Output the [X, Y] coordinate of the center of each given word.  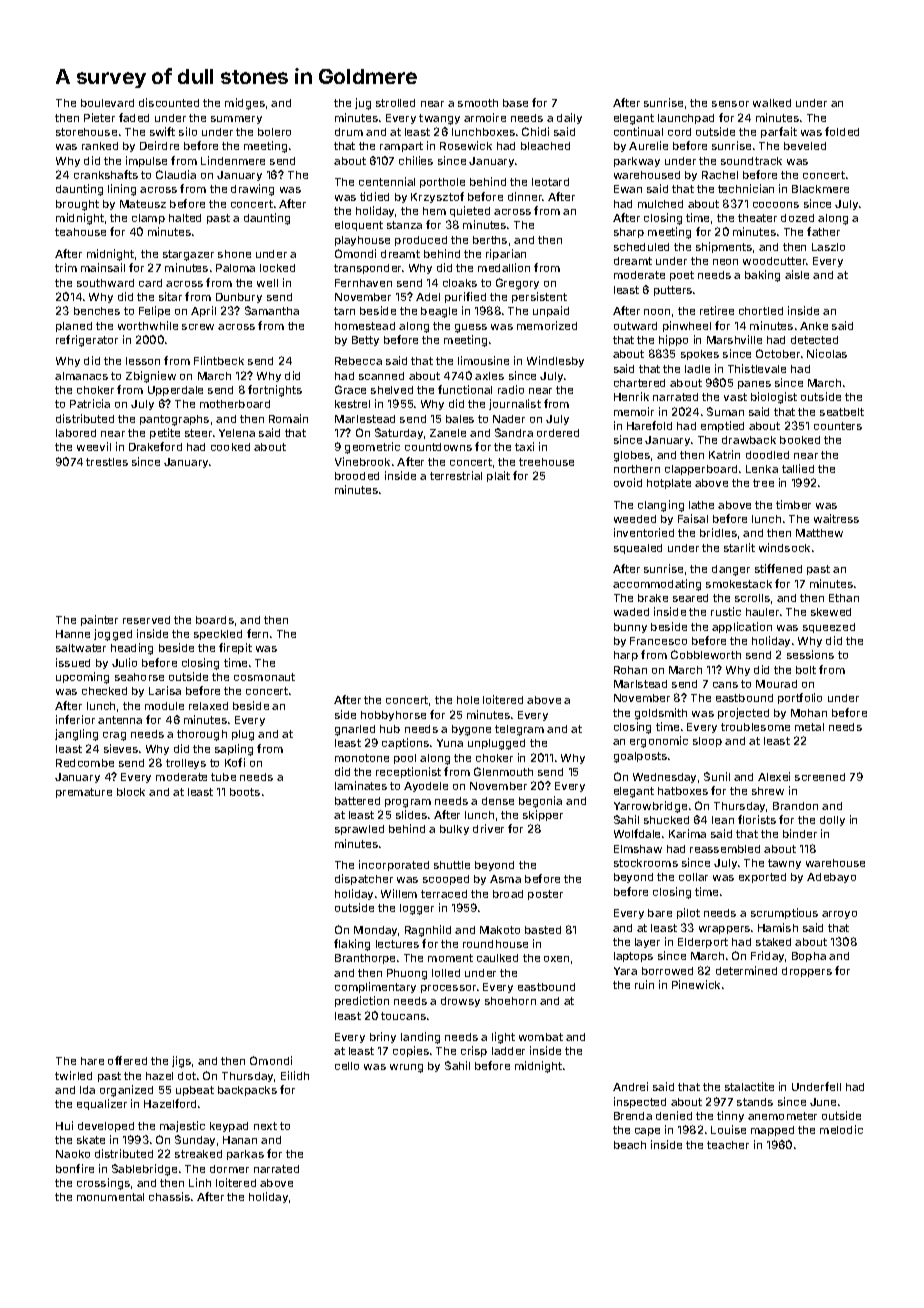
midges [245, 104]
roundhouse [495, 944]
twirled [73, 1075]
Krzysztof [437, 197]
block [131, 792]
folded [842, 131]
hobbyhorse [393, 716]
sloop [707, 742]
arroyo [839, 915]
